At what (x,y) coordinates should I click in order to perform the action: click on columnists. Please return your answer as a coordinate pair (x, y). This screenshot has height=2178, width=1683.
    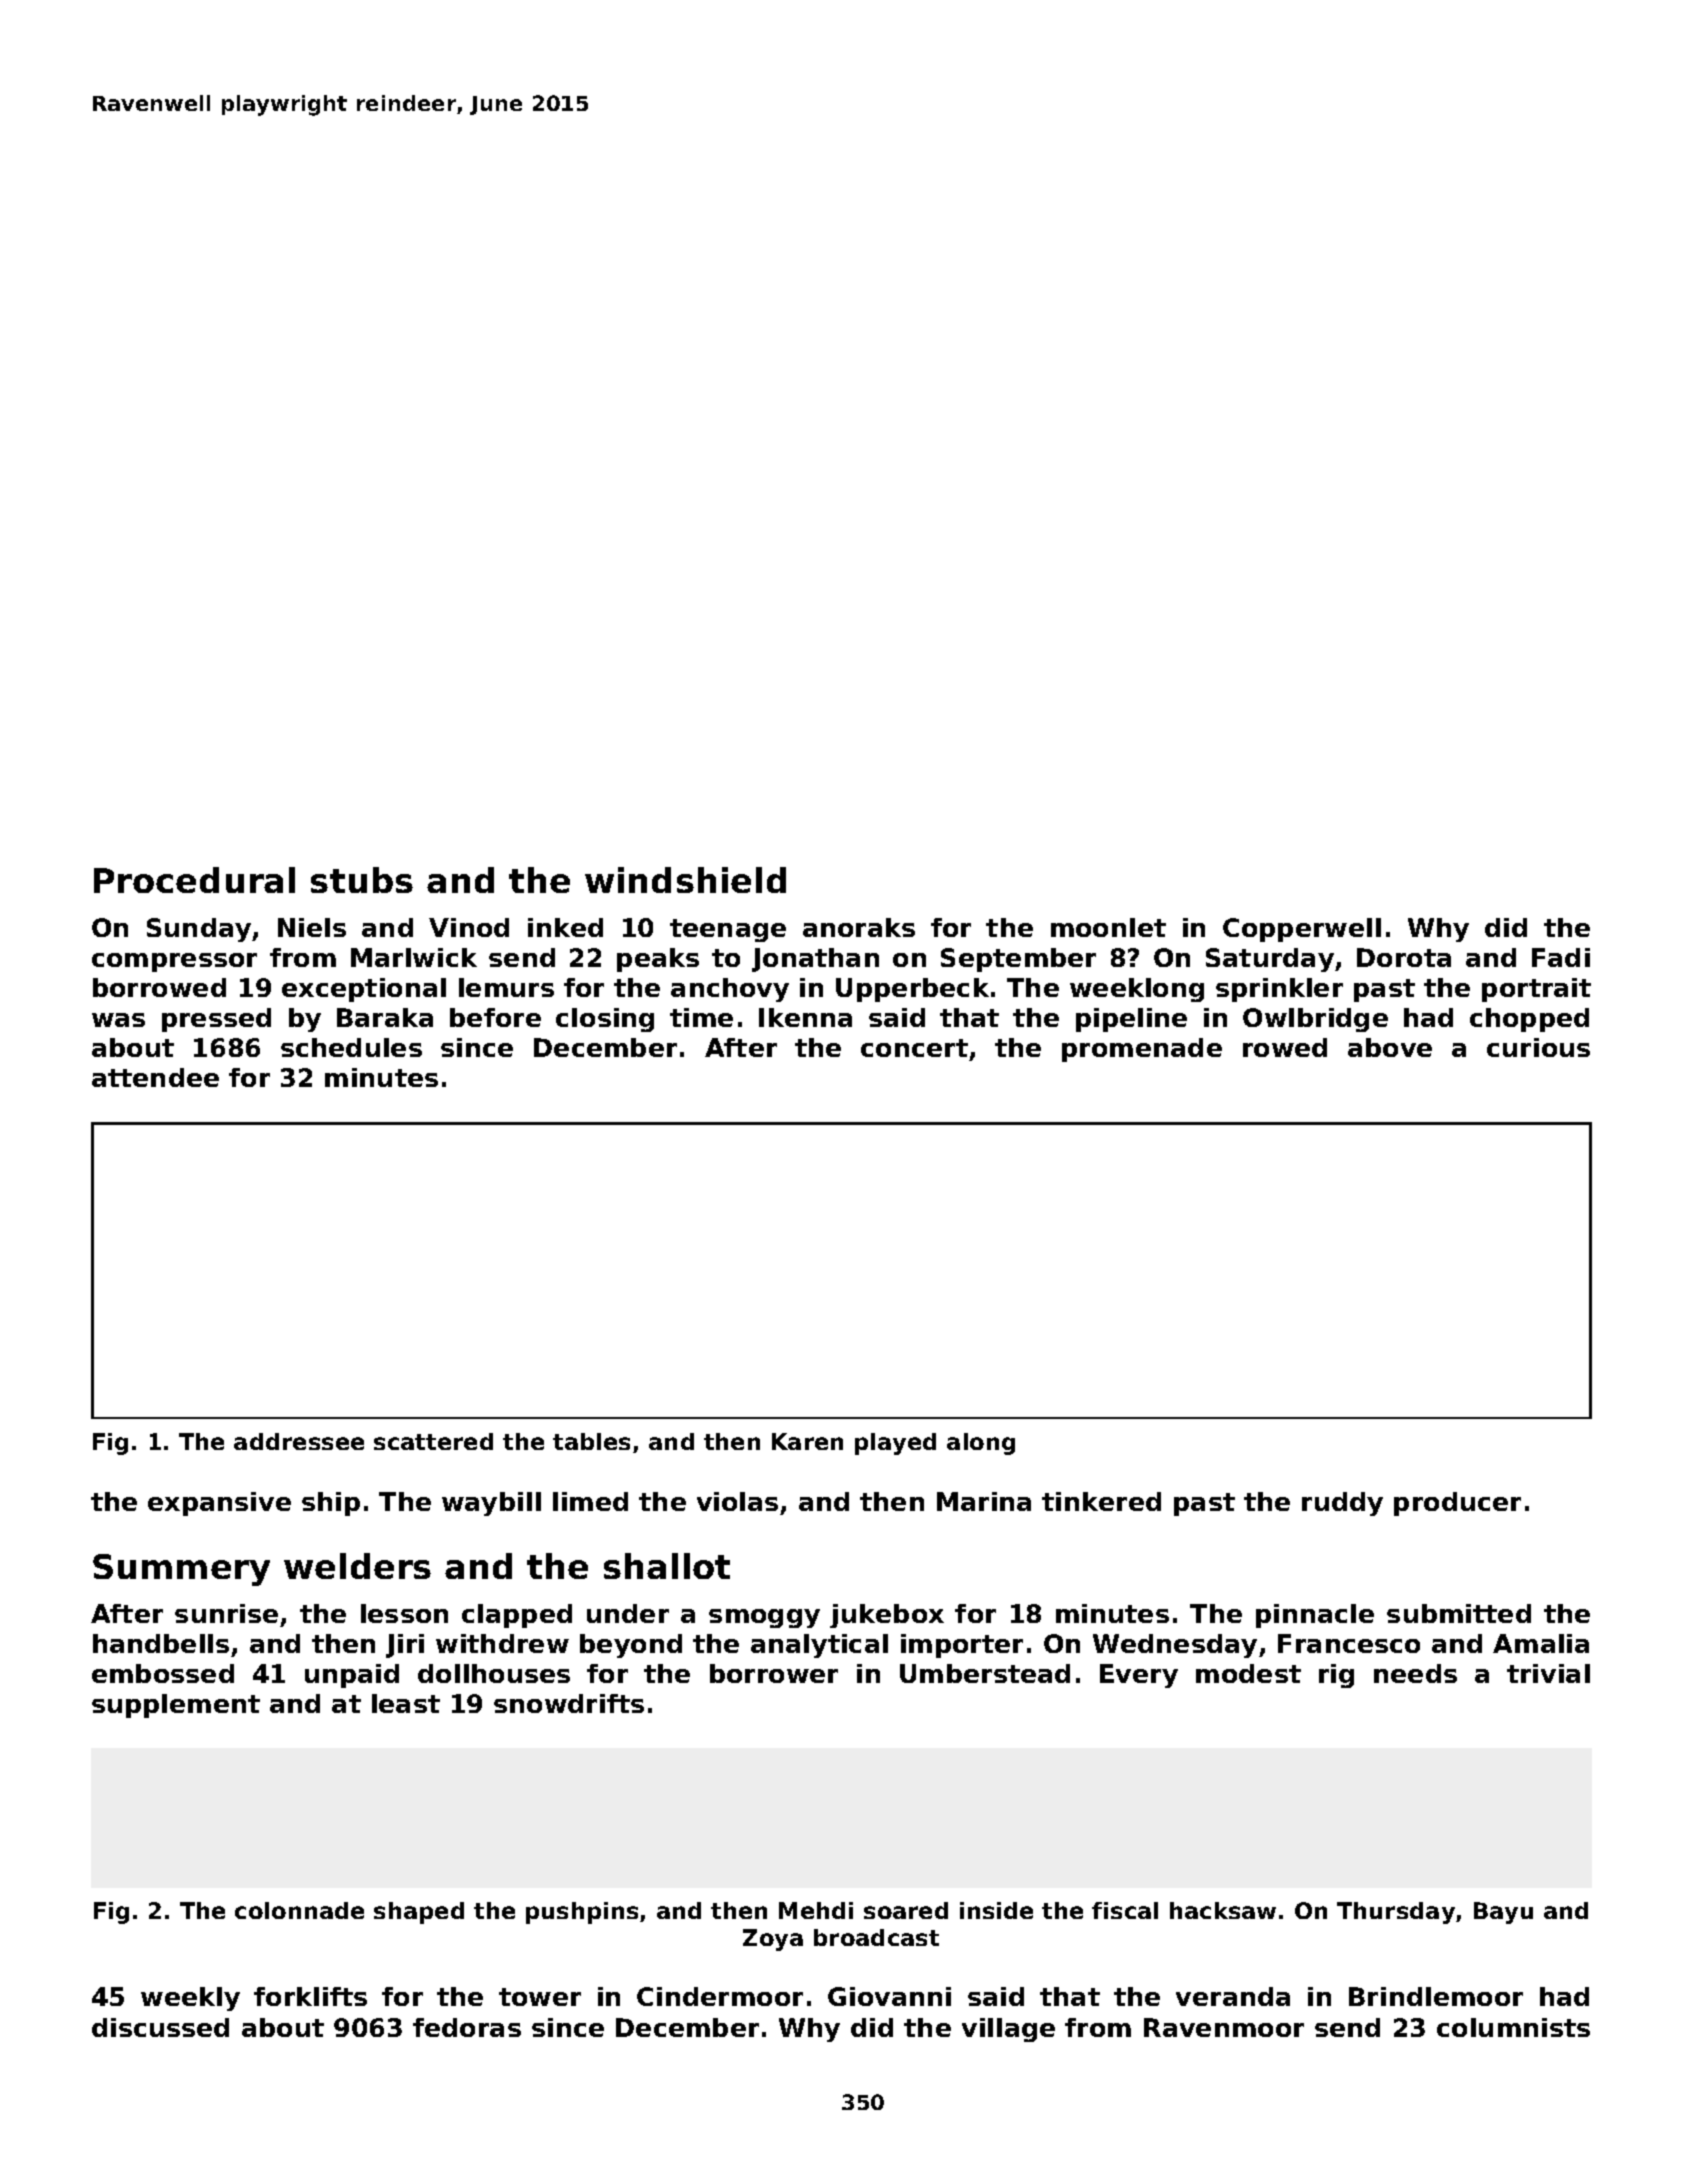
    Looking at the image, I should click on (1513, 2027).
